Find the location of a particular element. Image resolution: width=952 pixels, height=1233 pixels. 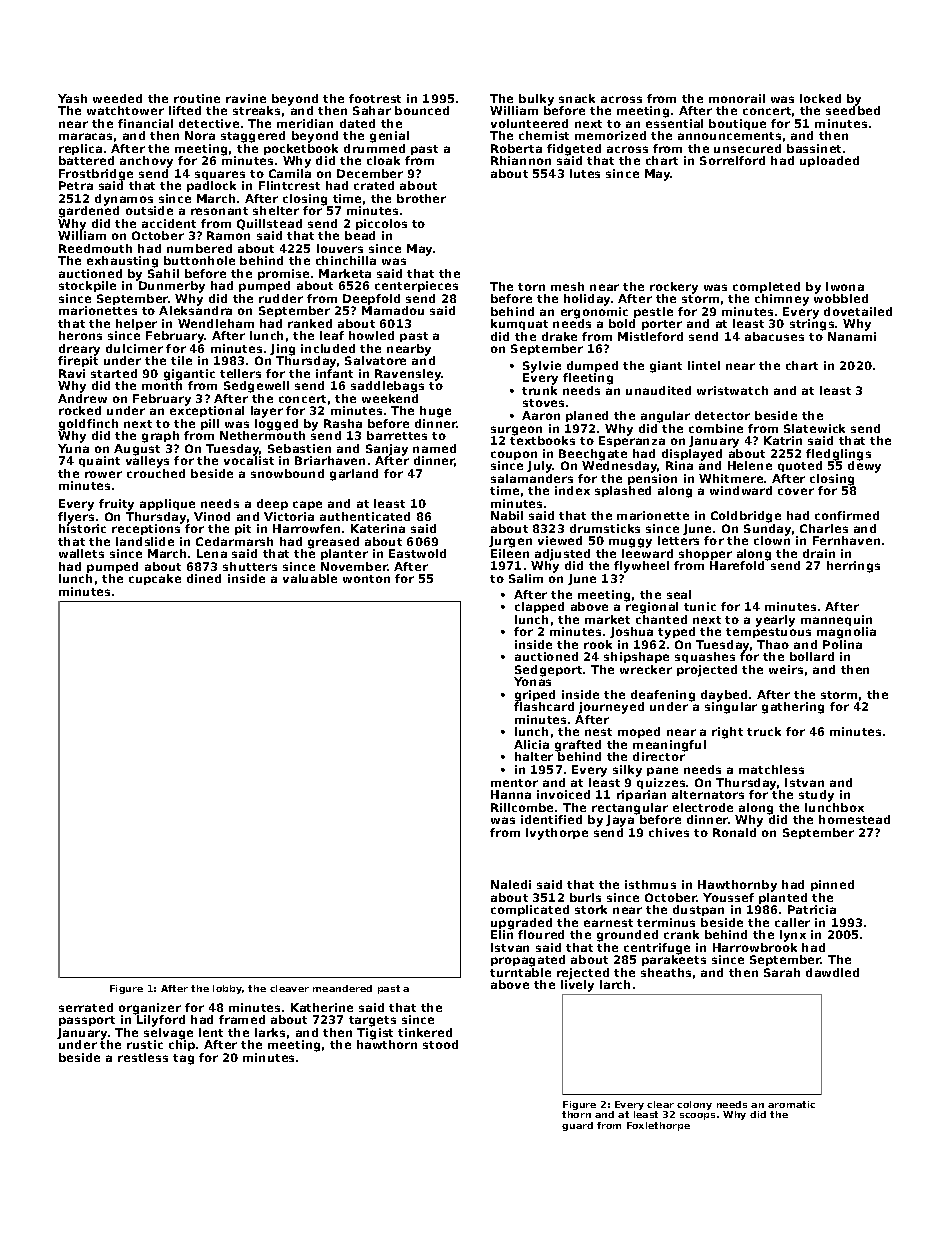

locked is located at coordinates (820, 98).
